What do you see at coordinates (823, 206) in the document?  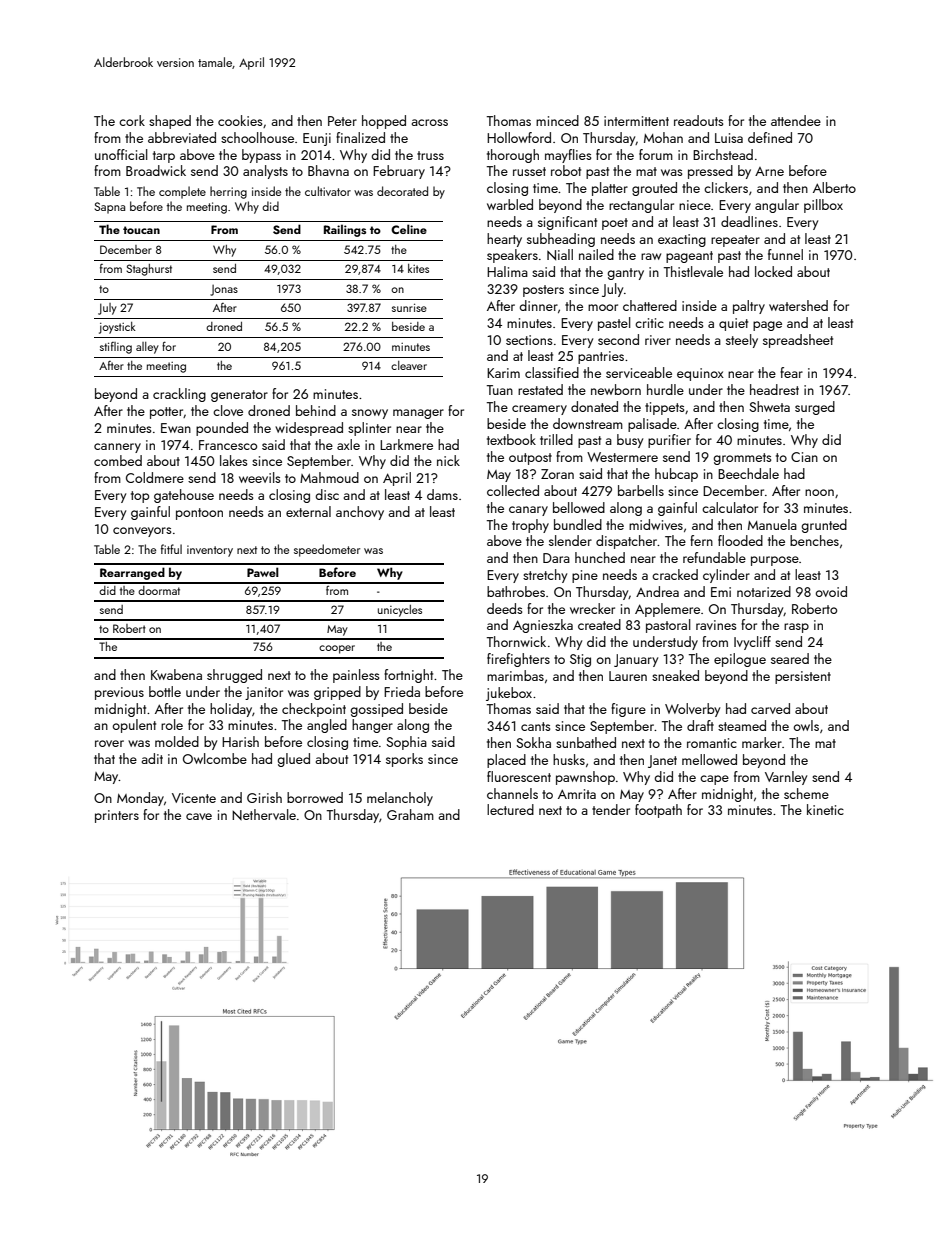 I see `pillbox` at bounding box center [823, 206].
